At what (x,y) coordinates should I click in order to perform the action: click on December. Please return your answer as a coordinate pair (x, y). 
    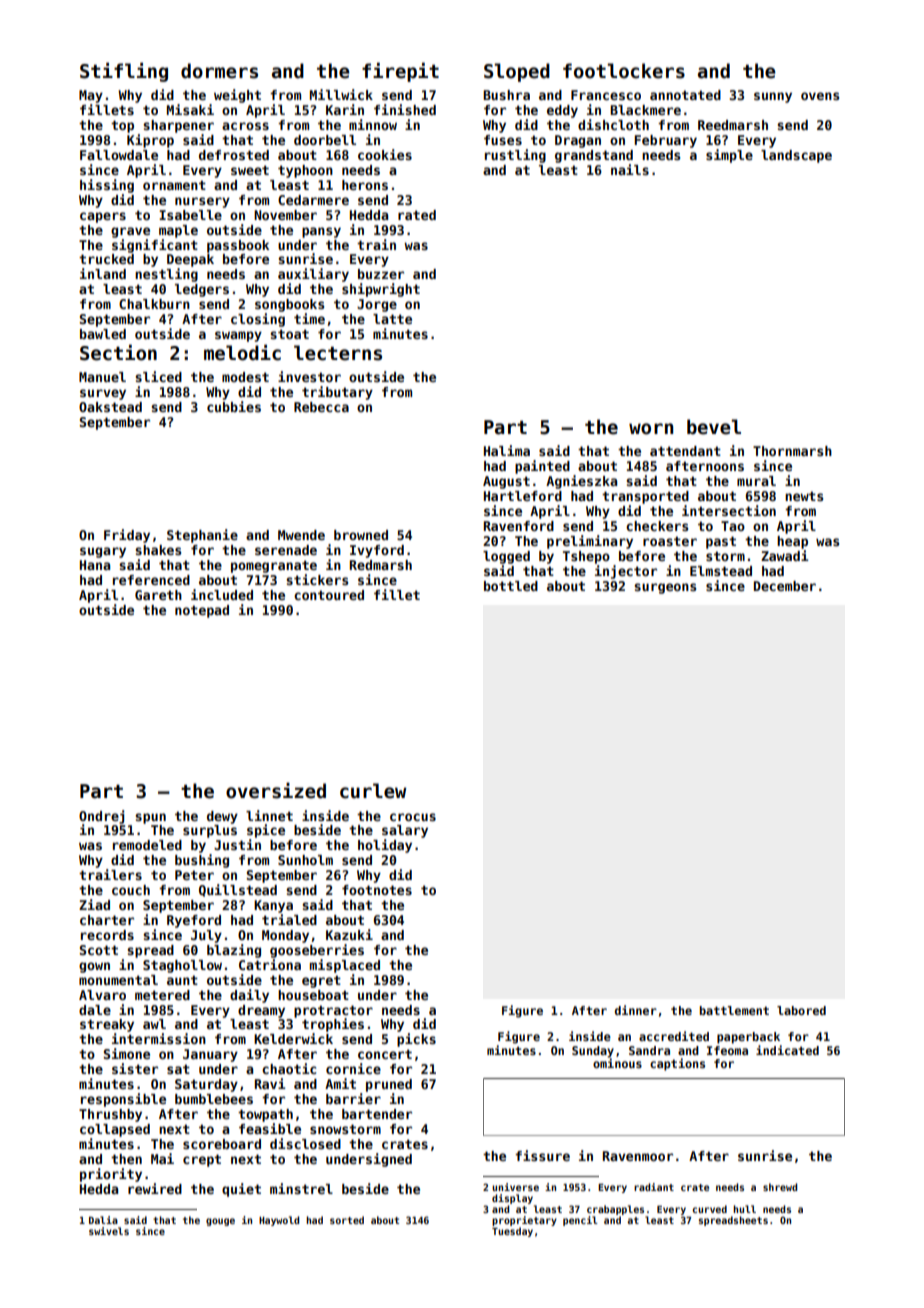
    Looking at the image, I should click on (785, 586).
